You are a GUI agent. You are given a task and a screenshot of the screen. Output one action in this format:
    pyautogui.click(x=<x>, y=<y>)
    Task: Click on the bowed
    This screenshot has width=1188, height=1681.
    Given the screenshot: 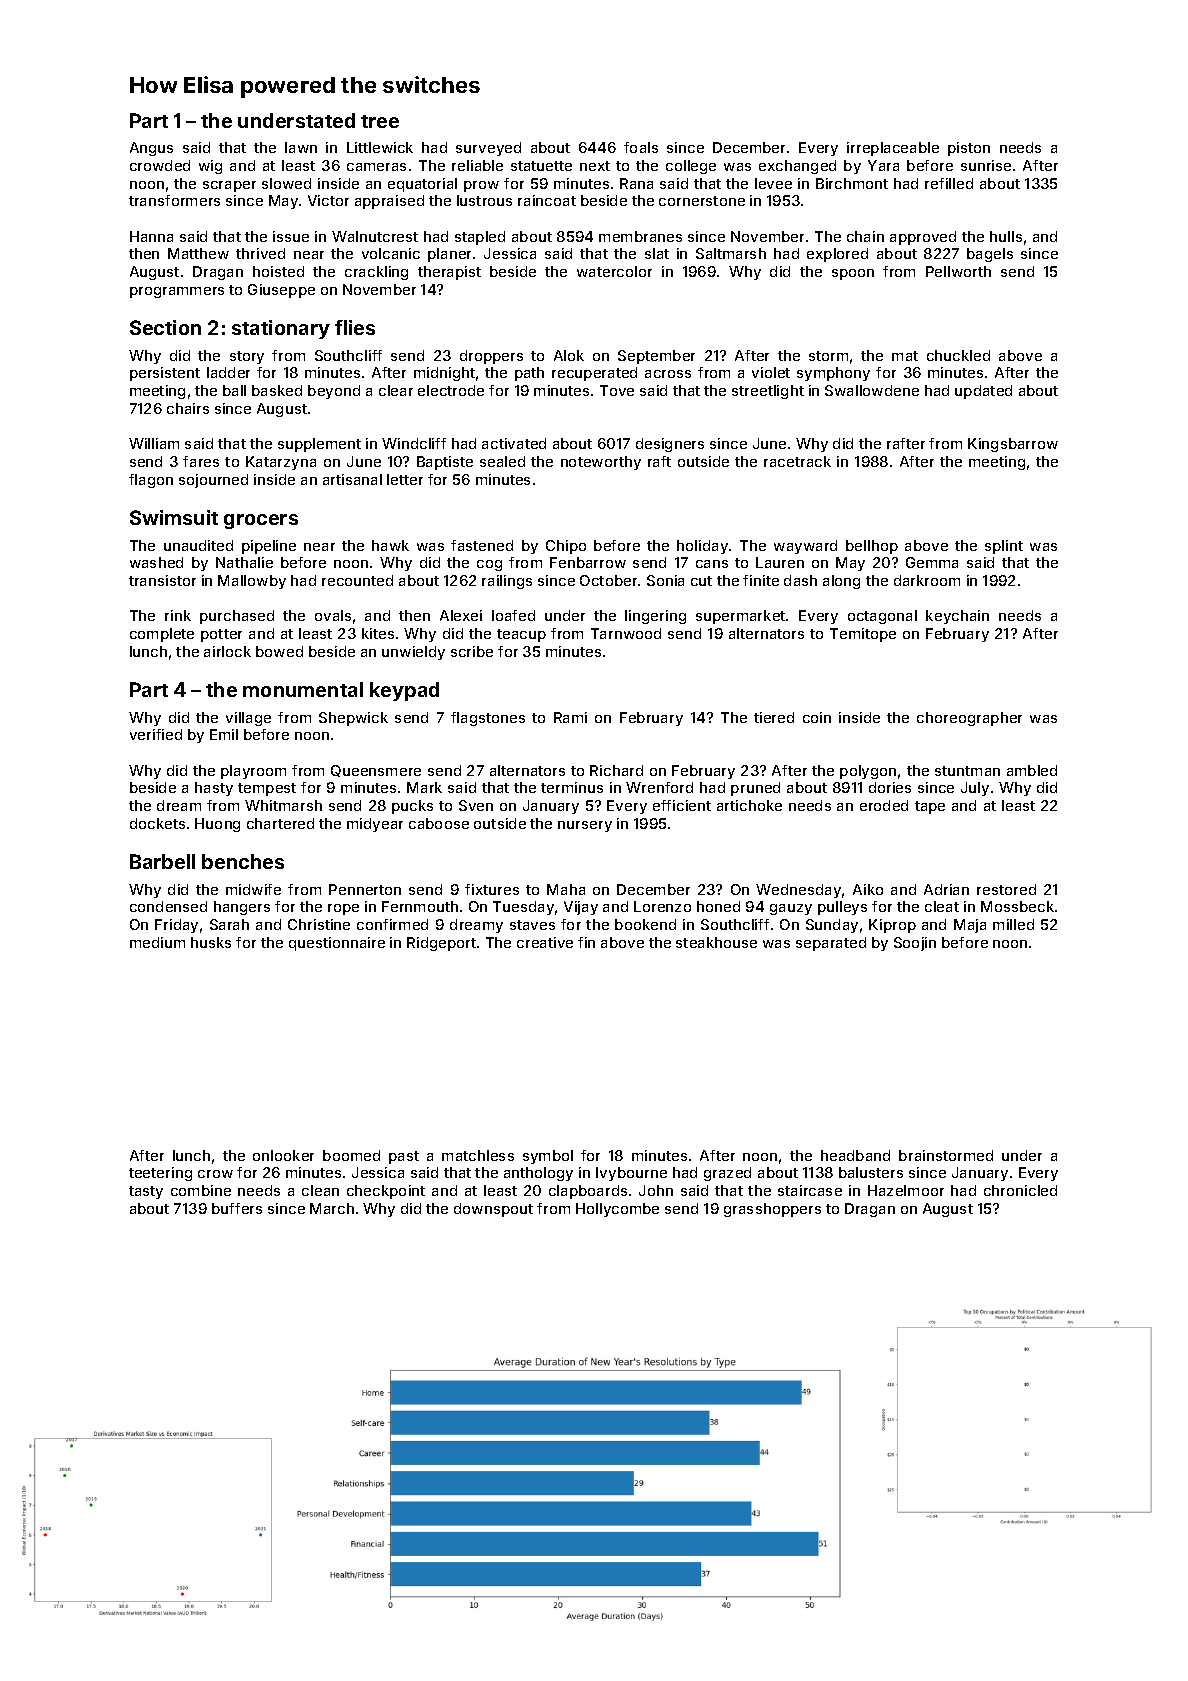 What is the action you would take?
    pyautogui.click(x=279, y=651)
